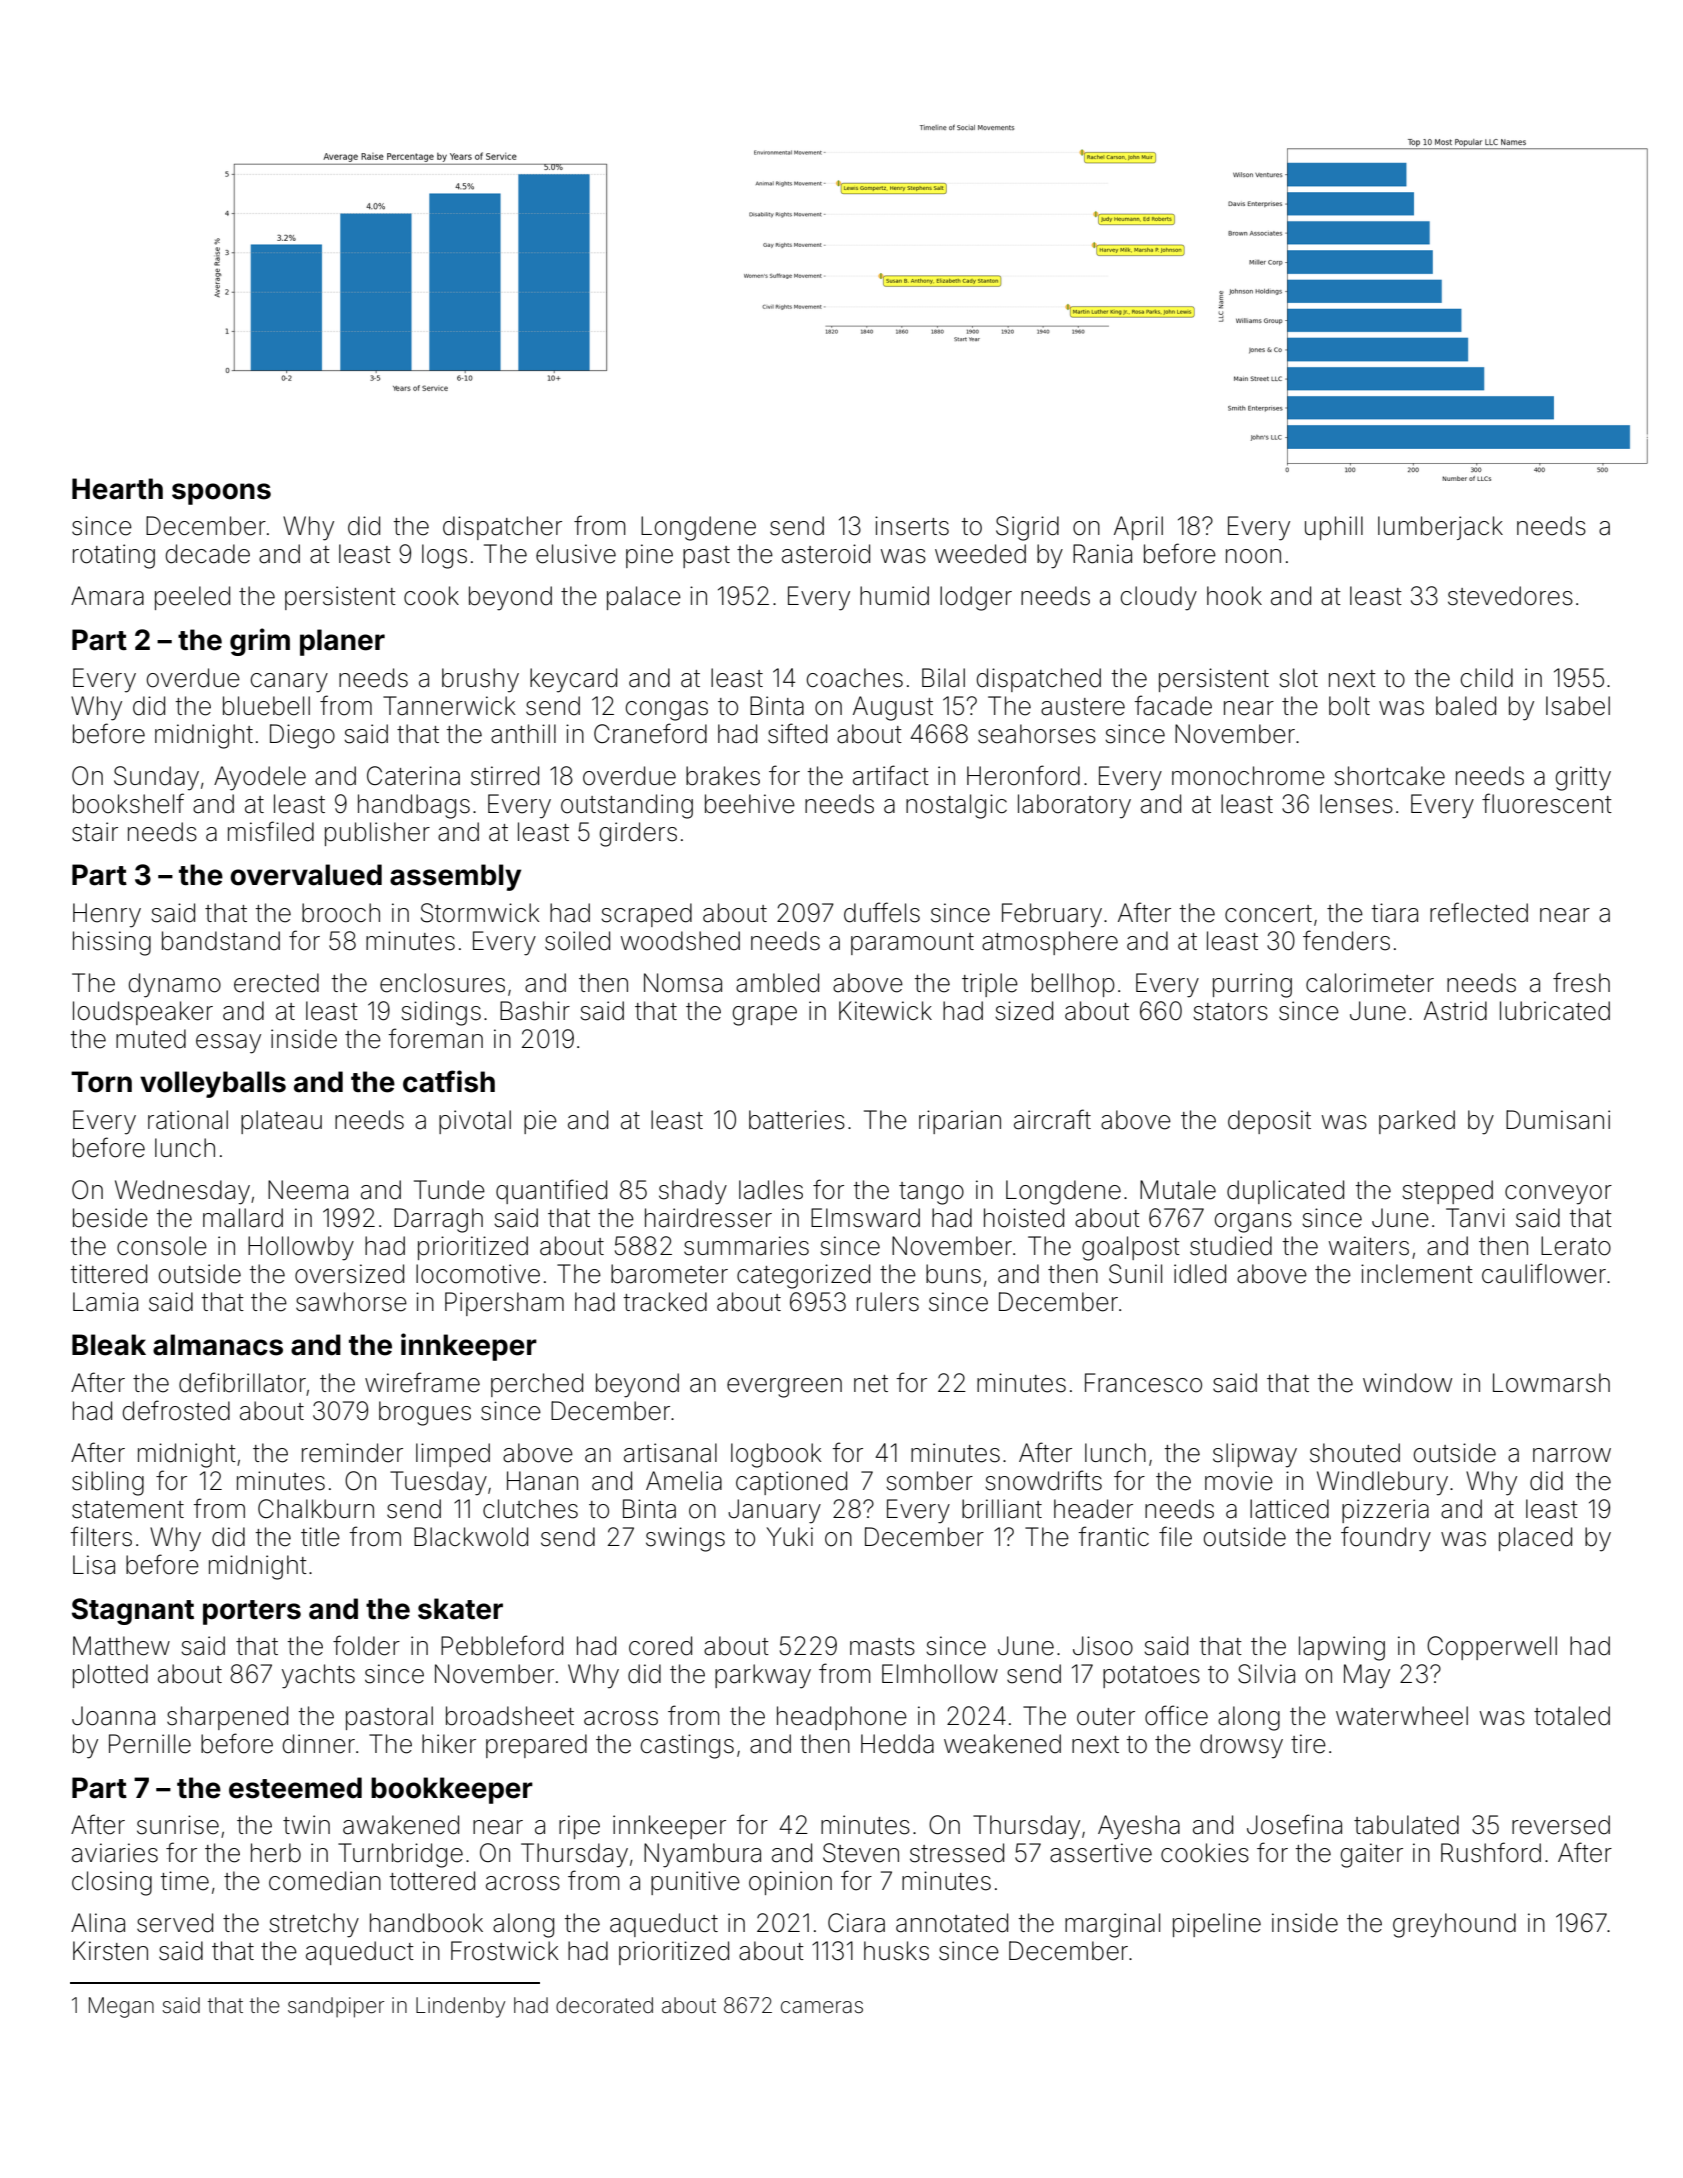  I want to click on loudspeaker, so click(143, 1013).
